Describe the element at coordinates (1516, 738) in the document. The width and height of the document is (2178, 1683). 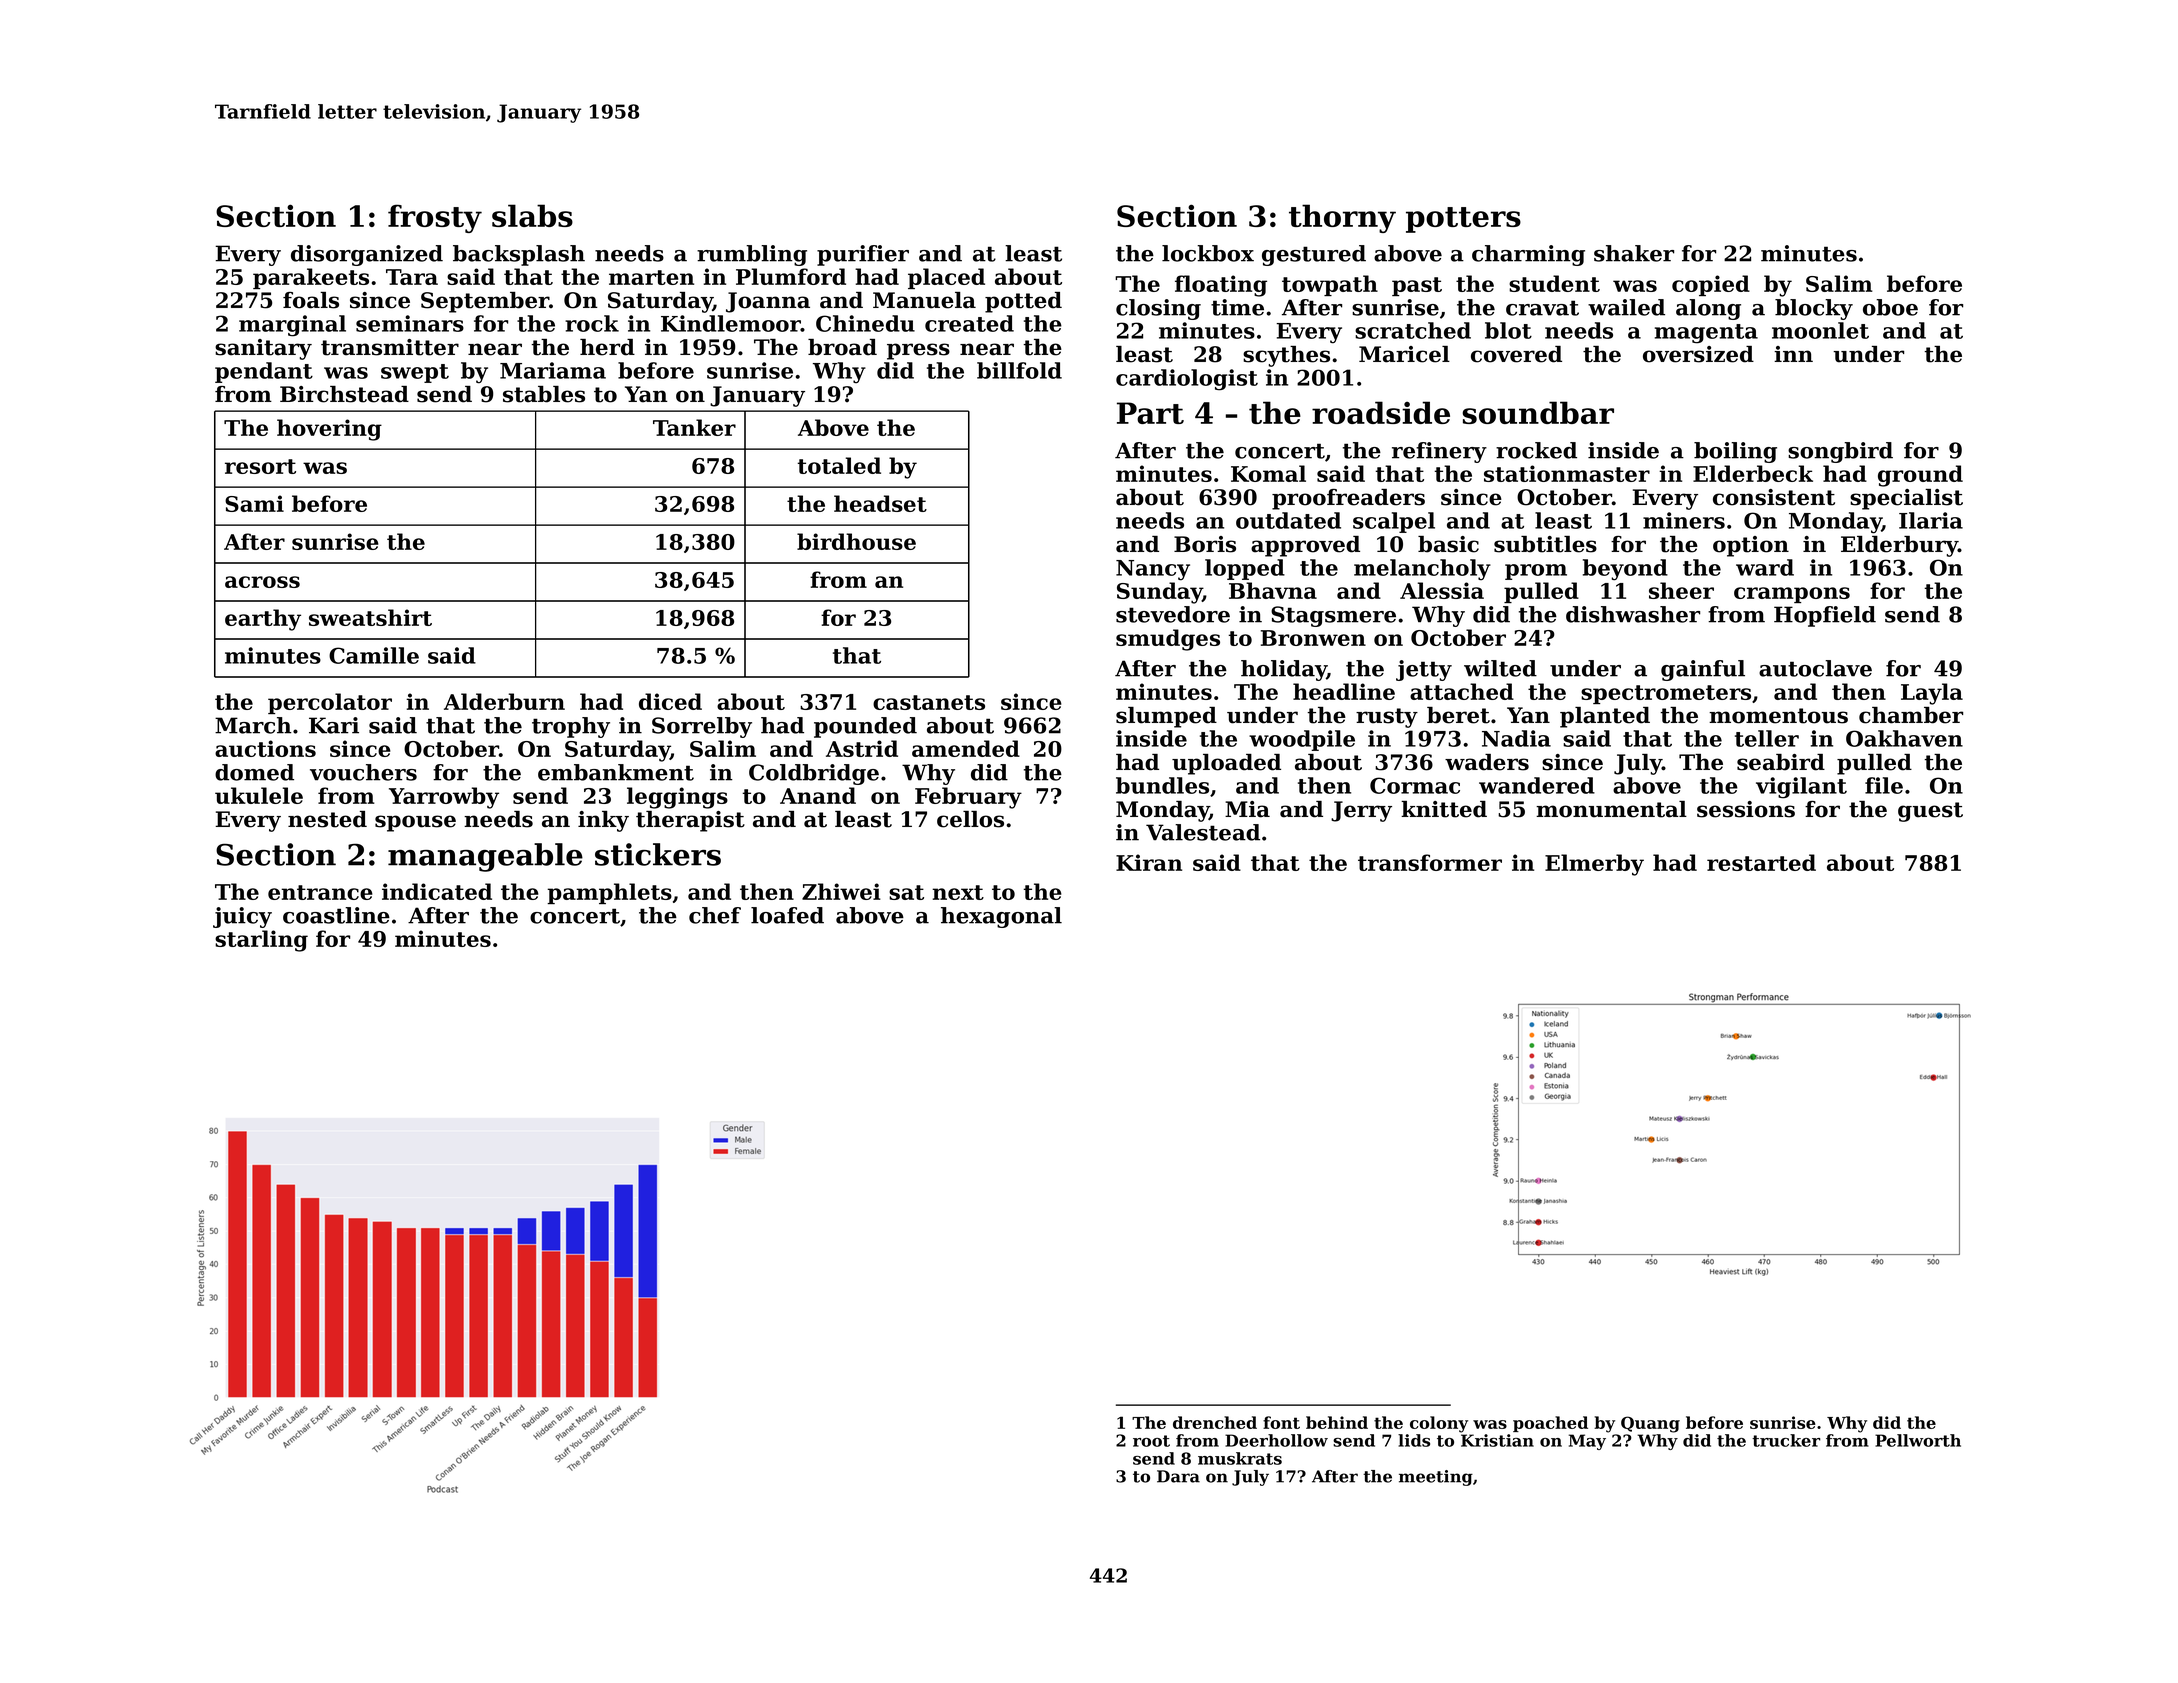
I see `Nadia` at that location.
